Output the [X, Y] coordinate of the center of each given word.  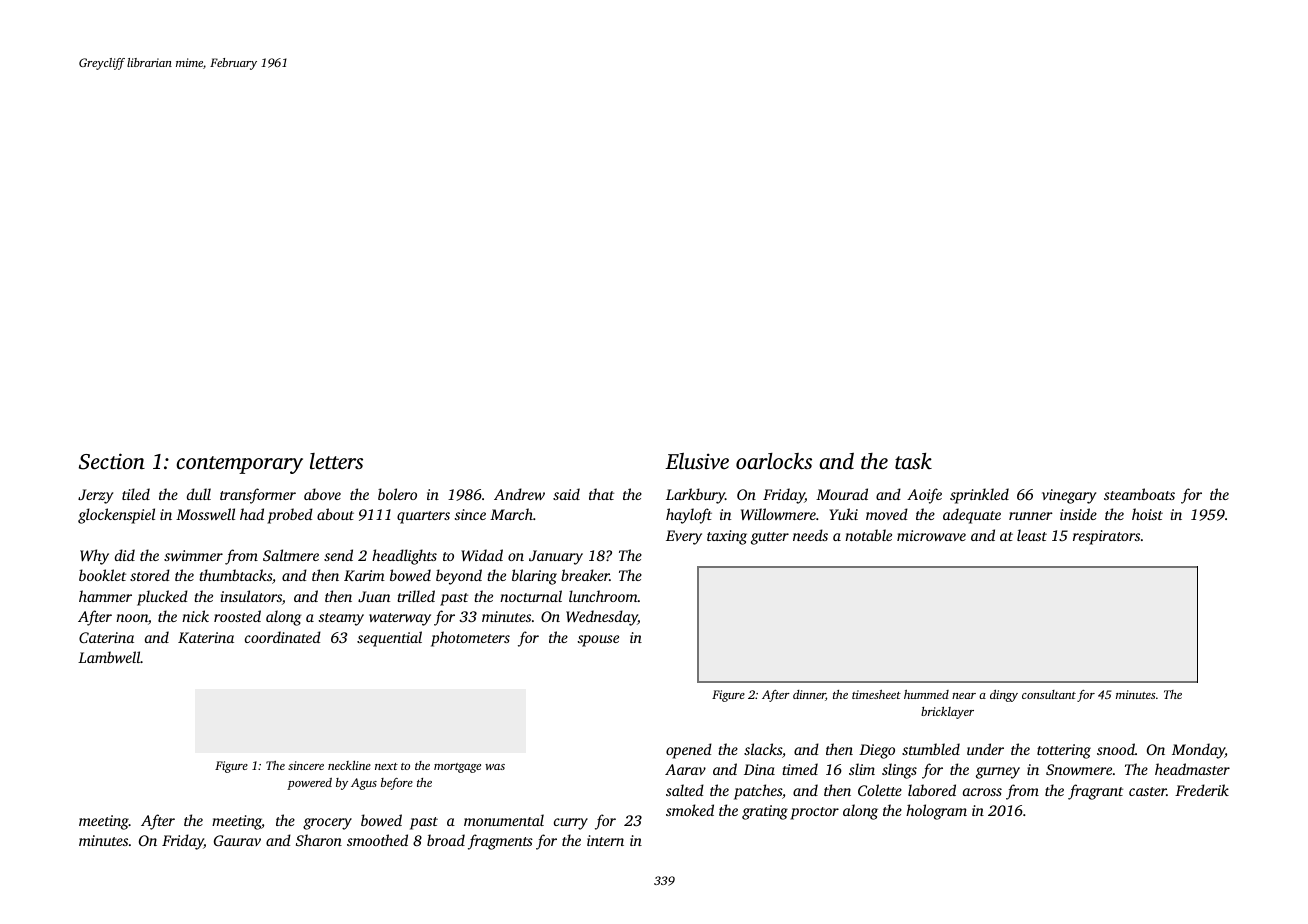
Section [112, 461]
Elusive [697, 461]
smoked [690, 810]
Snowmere [1079, 769]
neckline [349, 765]
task [913, 461]
